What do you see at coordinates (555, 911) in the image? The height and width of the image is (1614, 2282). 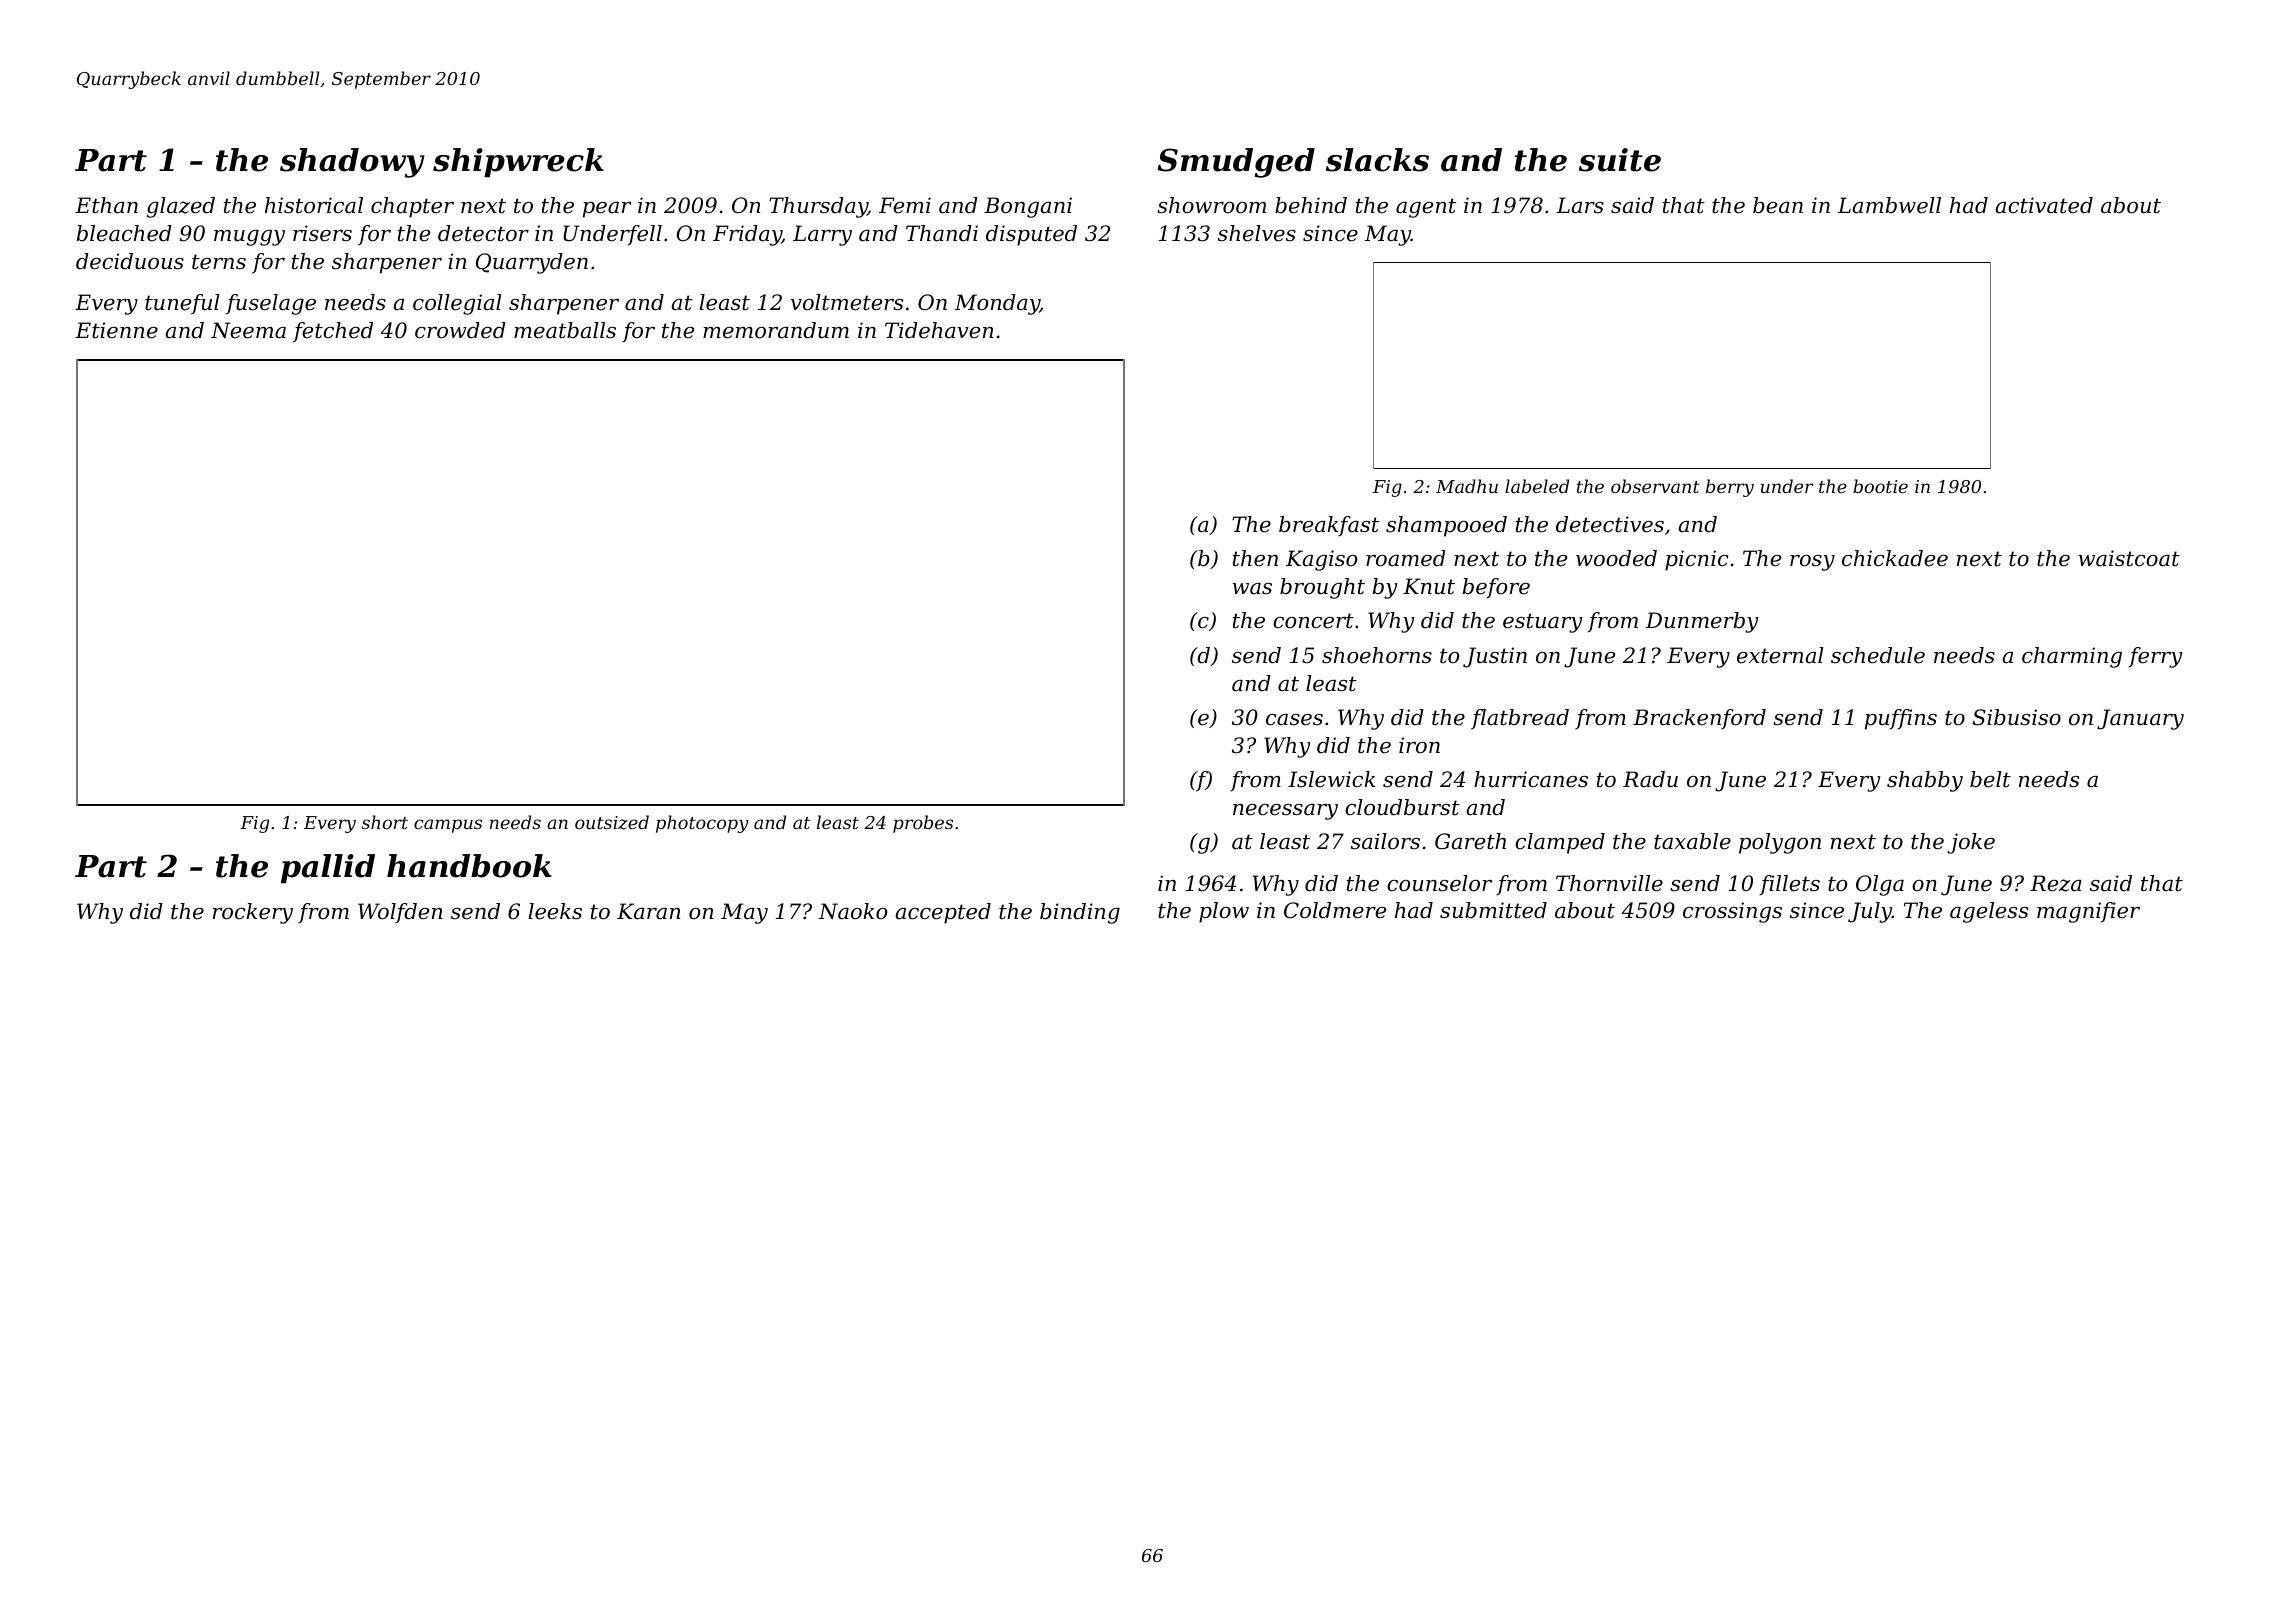 I see `leeks` at bounding box center [555, 911].
